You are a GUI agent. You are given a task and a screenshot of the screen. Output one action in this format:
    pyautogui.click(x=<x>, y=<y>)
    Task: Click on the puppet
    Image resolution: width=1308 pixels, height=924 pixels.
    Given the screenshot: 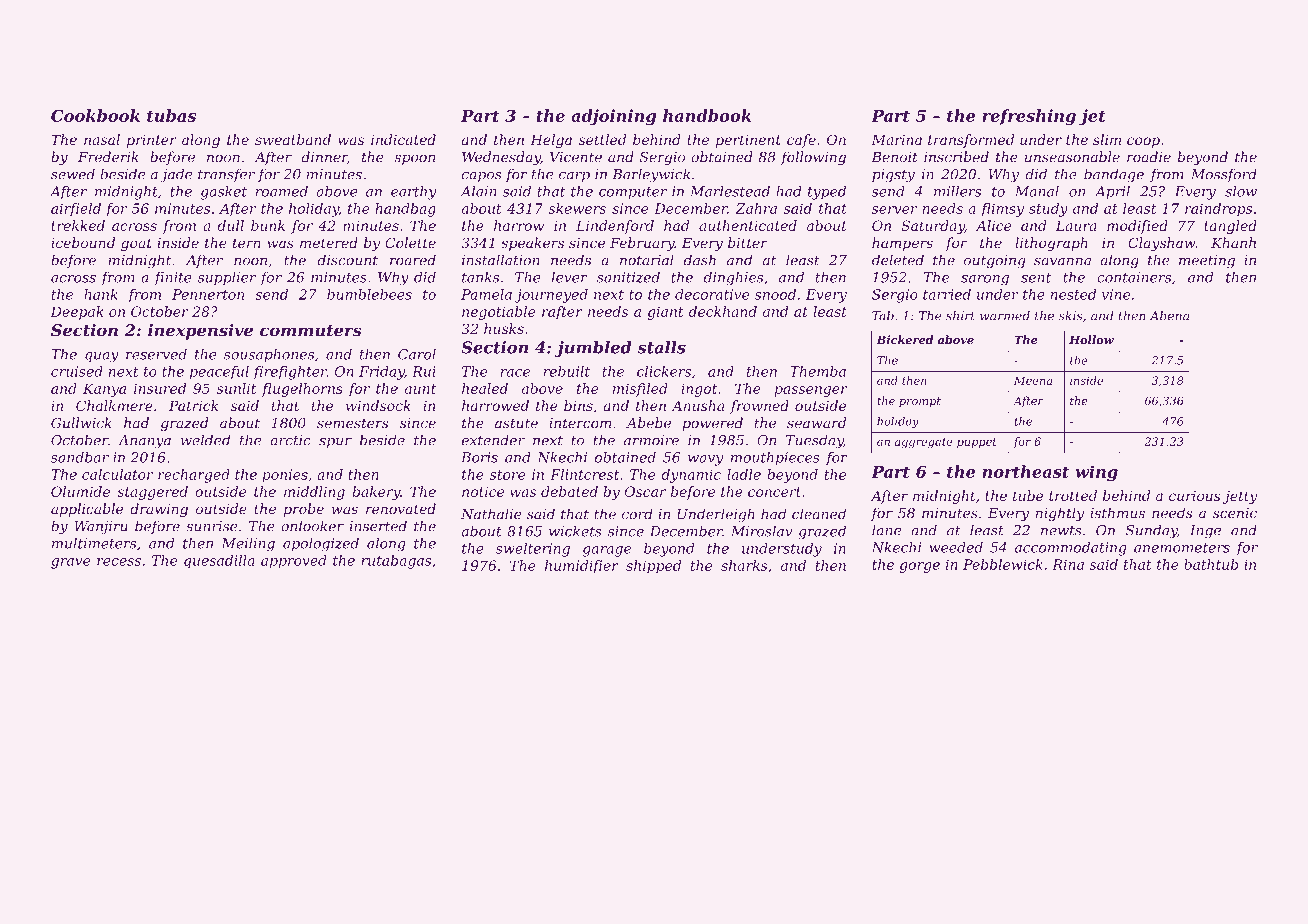 What is the action you would take?
    pyautogui.click(x=977, y=443)
